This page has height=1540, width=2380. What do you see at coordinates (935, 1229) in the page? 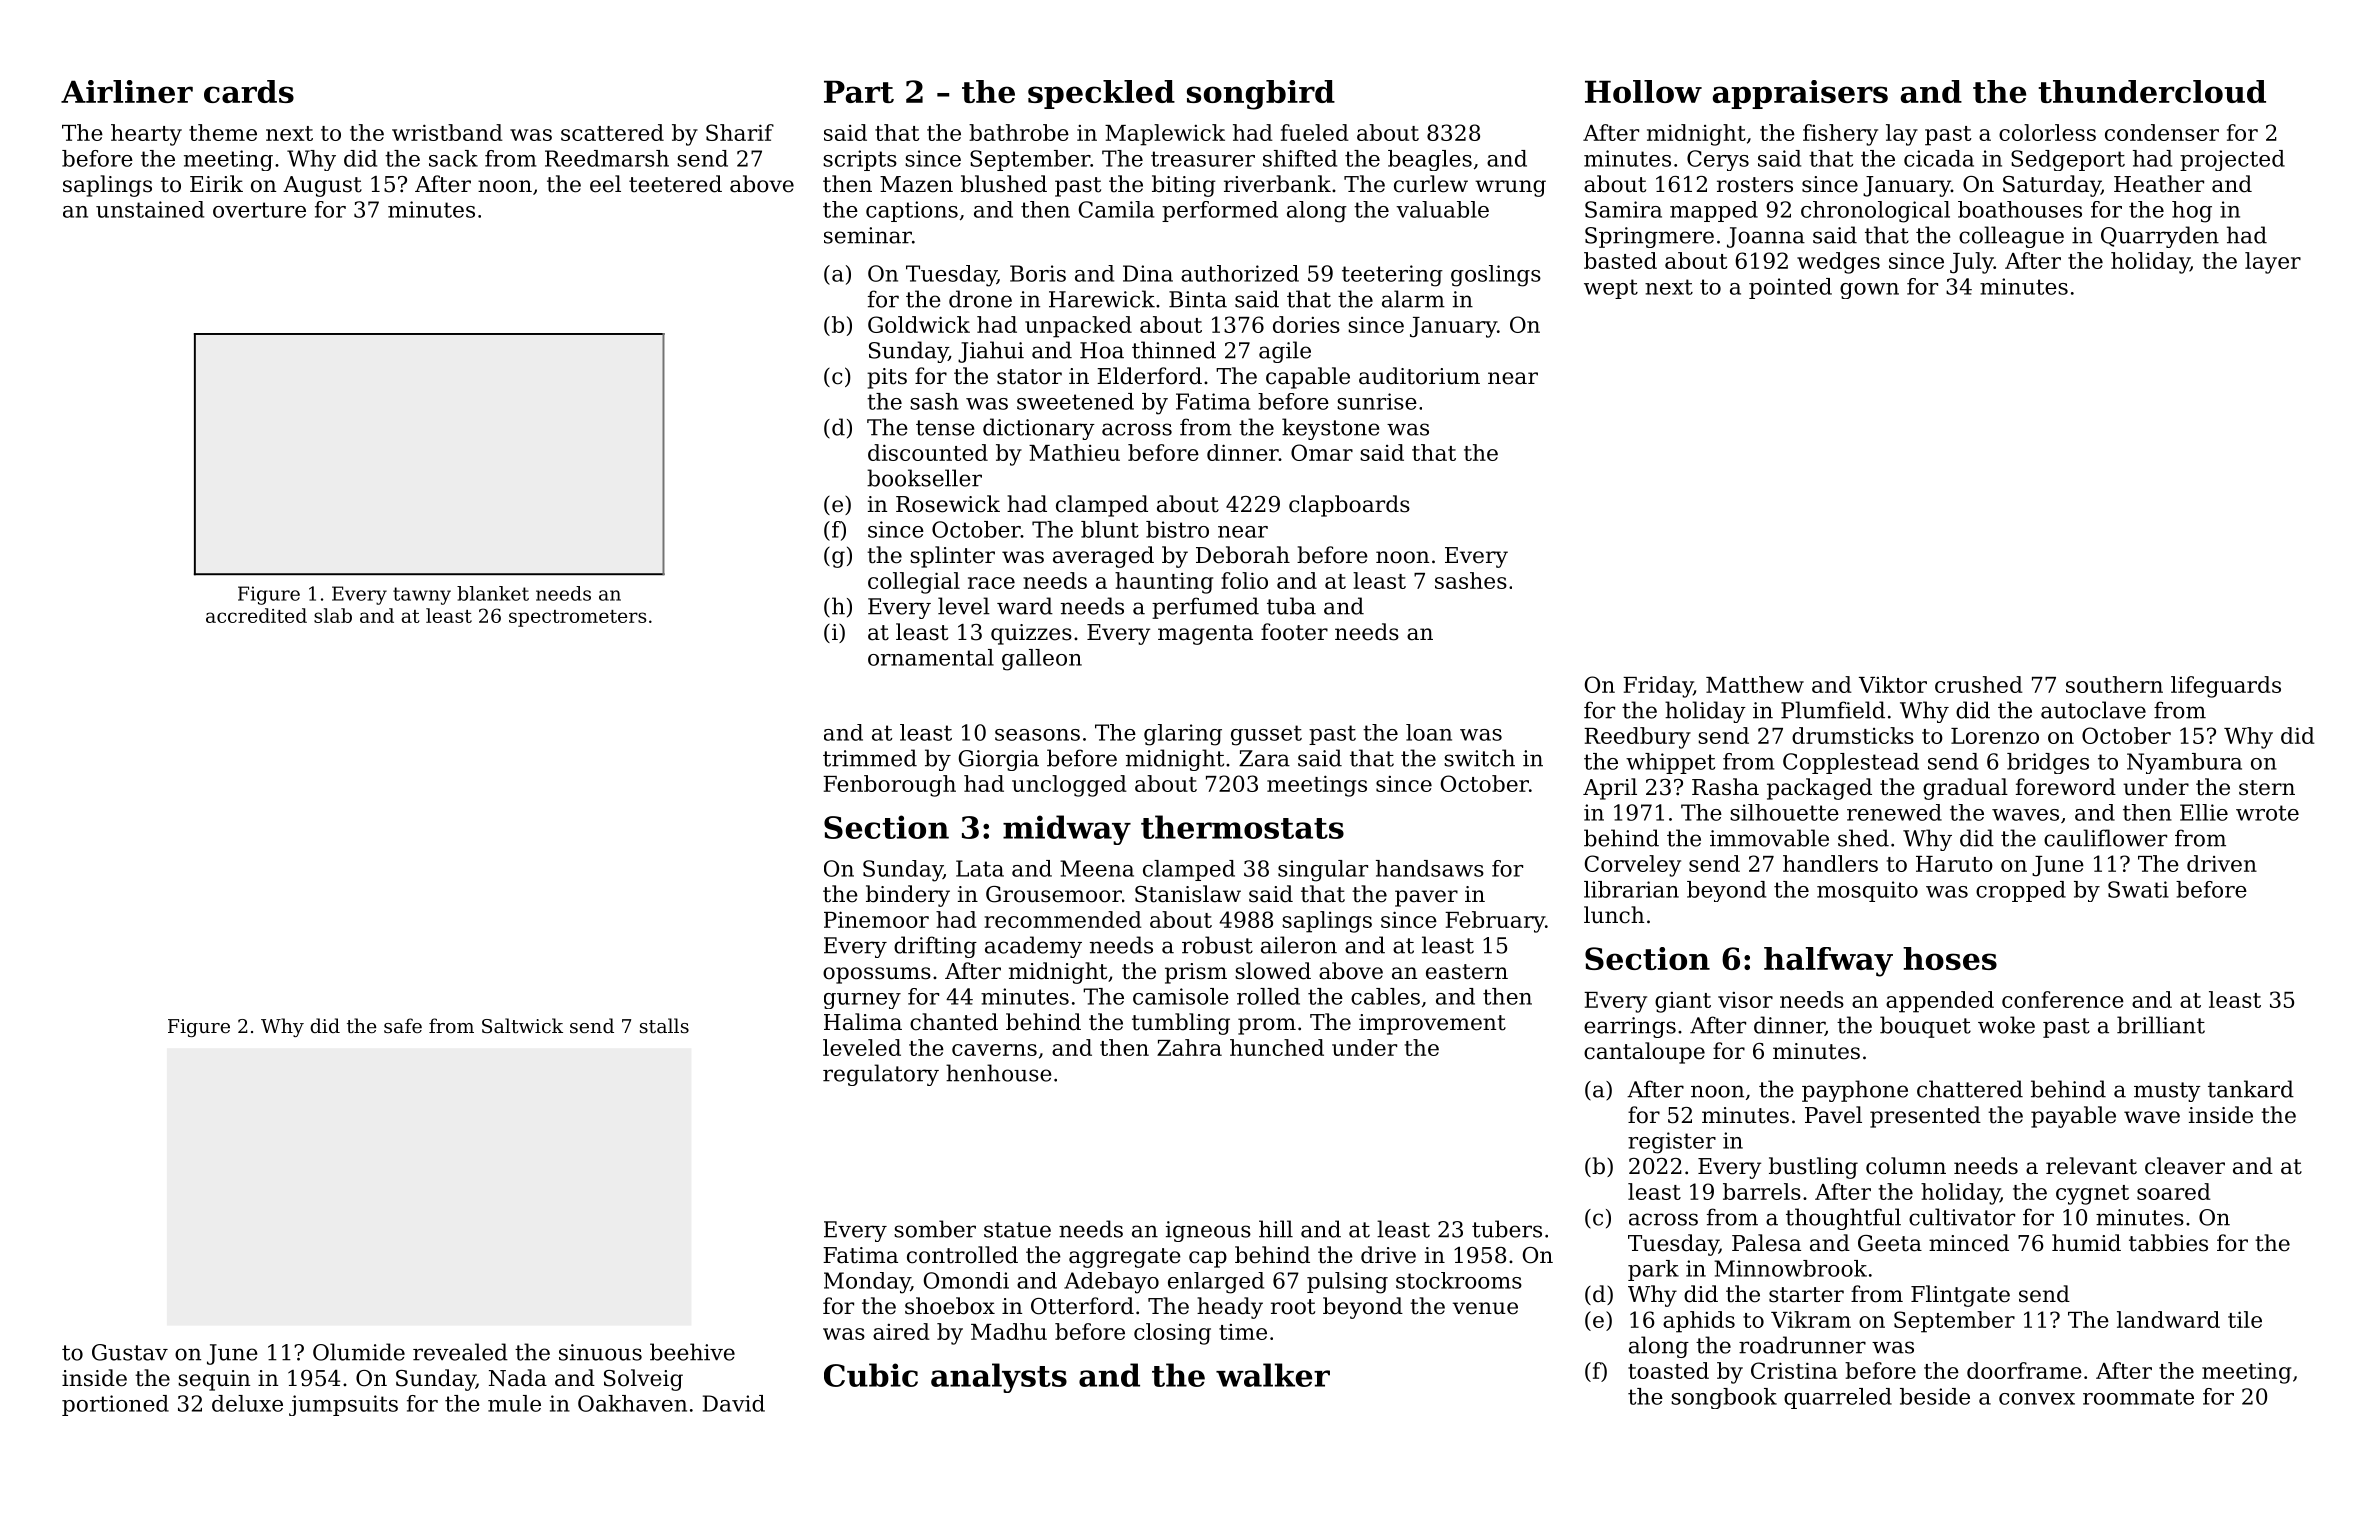
I see `somber` at bounding box center [935, 1229].
